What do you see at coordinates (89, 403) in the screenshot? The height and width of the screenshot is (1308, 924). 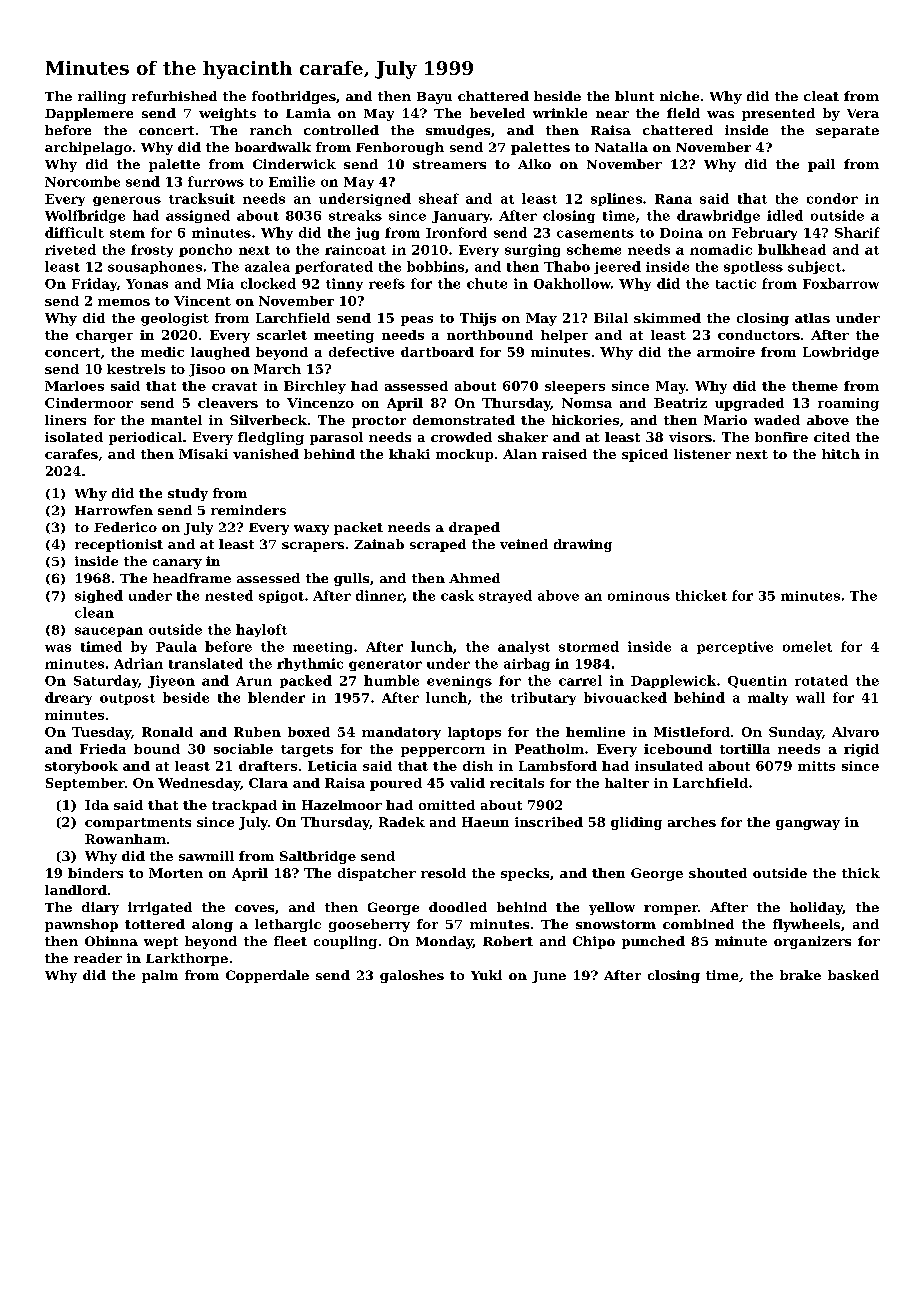 I see `Cindermoor` at bounding box center [89, 403].
